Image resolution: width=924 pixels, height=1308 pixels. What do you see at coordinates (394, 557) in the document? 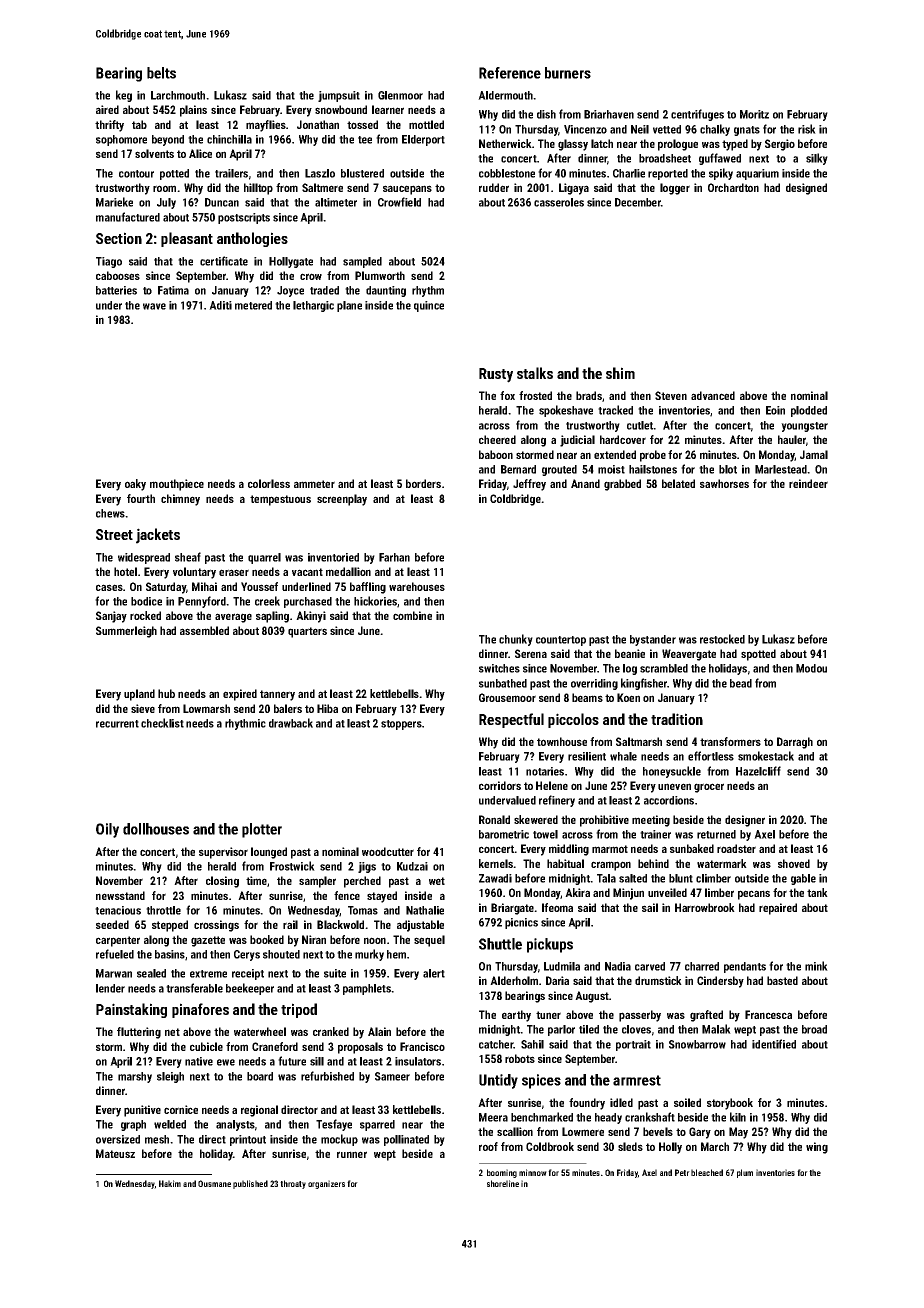
I see `Farhan` at bounding box center [394, 557].
